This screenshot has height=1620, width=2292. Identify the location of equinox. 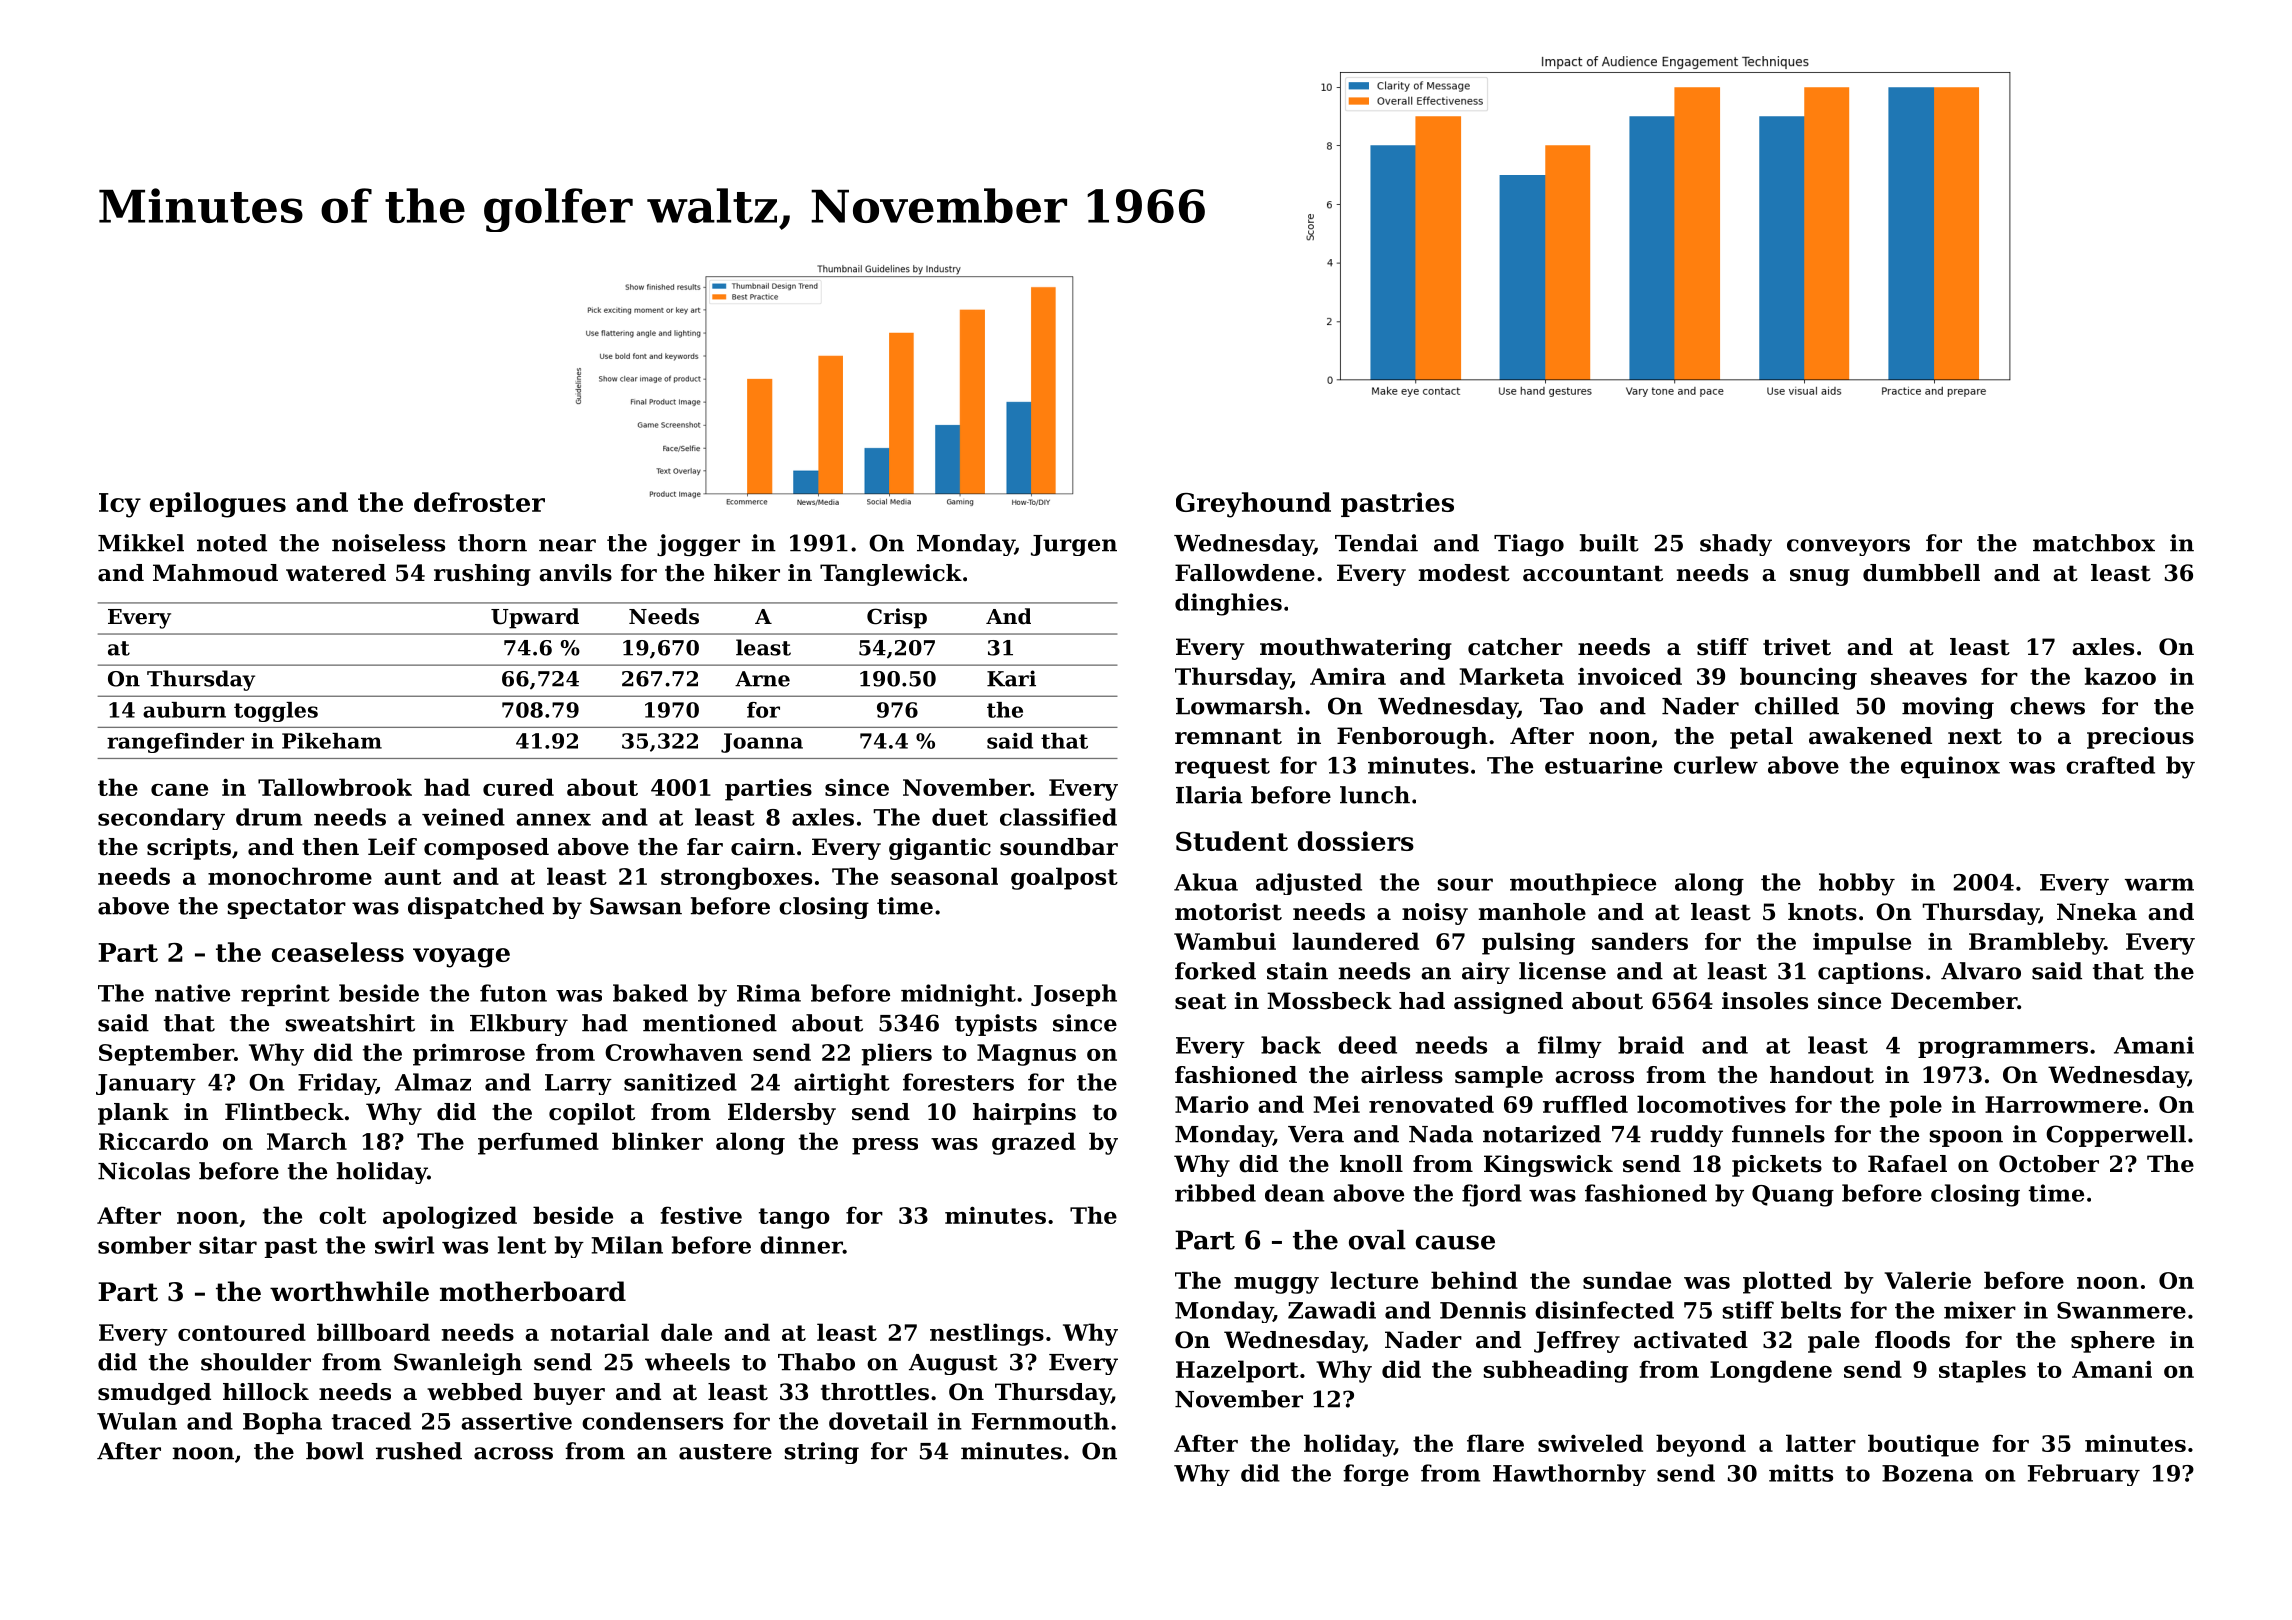
(1950, 767).
